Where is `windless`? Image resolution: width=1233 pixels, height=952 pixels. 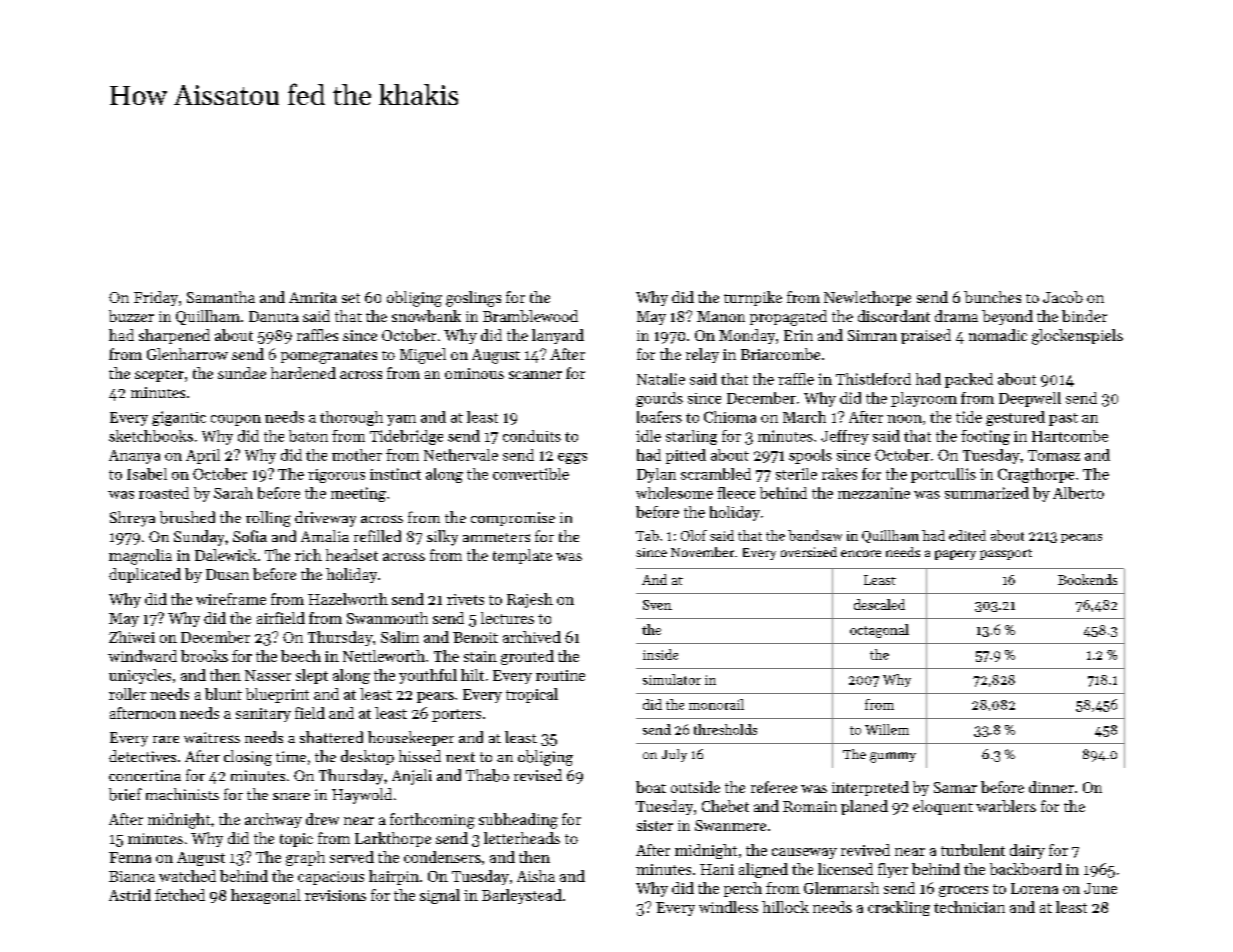 windless is located at coordinates (728, 907).
